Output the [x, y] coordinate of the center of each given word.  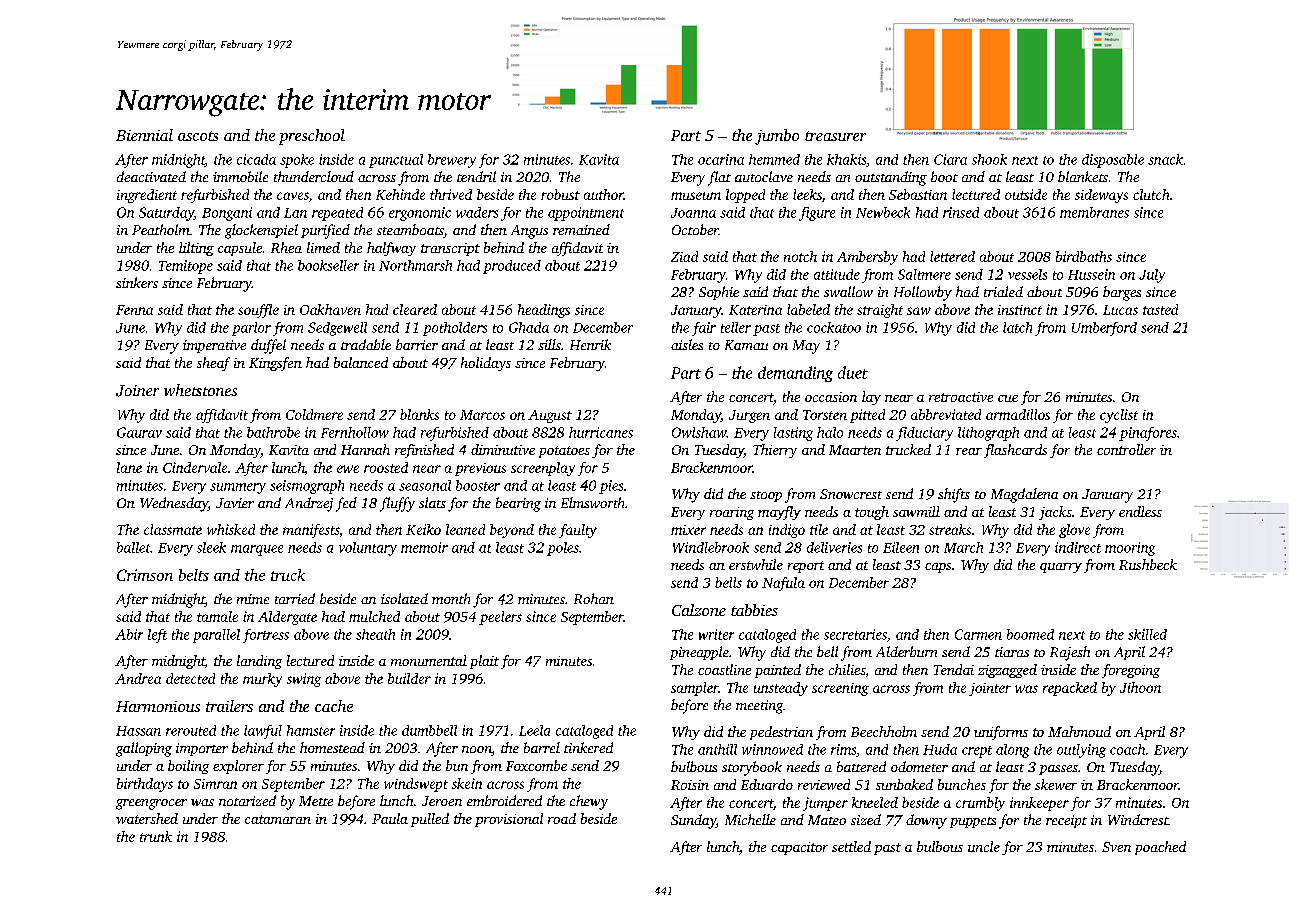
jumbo [777, 137]
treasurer [835, 136]
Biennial [144, 135]
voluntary [368, 549]
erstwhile [756, 564]
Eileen [901, 547]
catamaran [278, 819]
